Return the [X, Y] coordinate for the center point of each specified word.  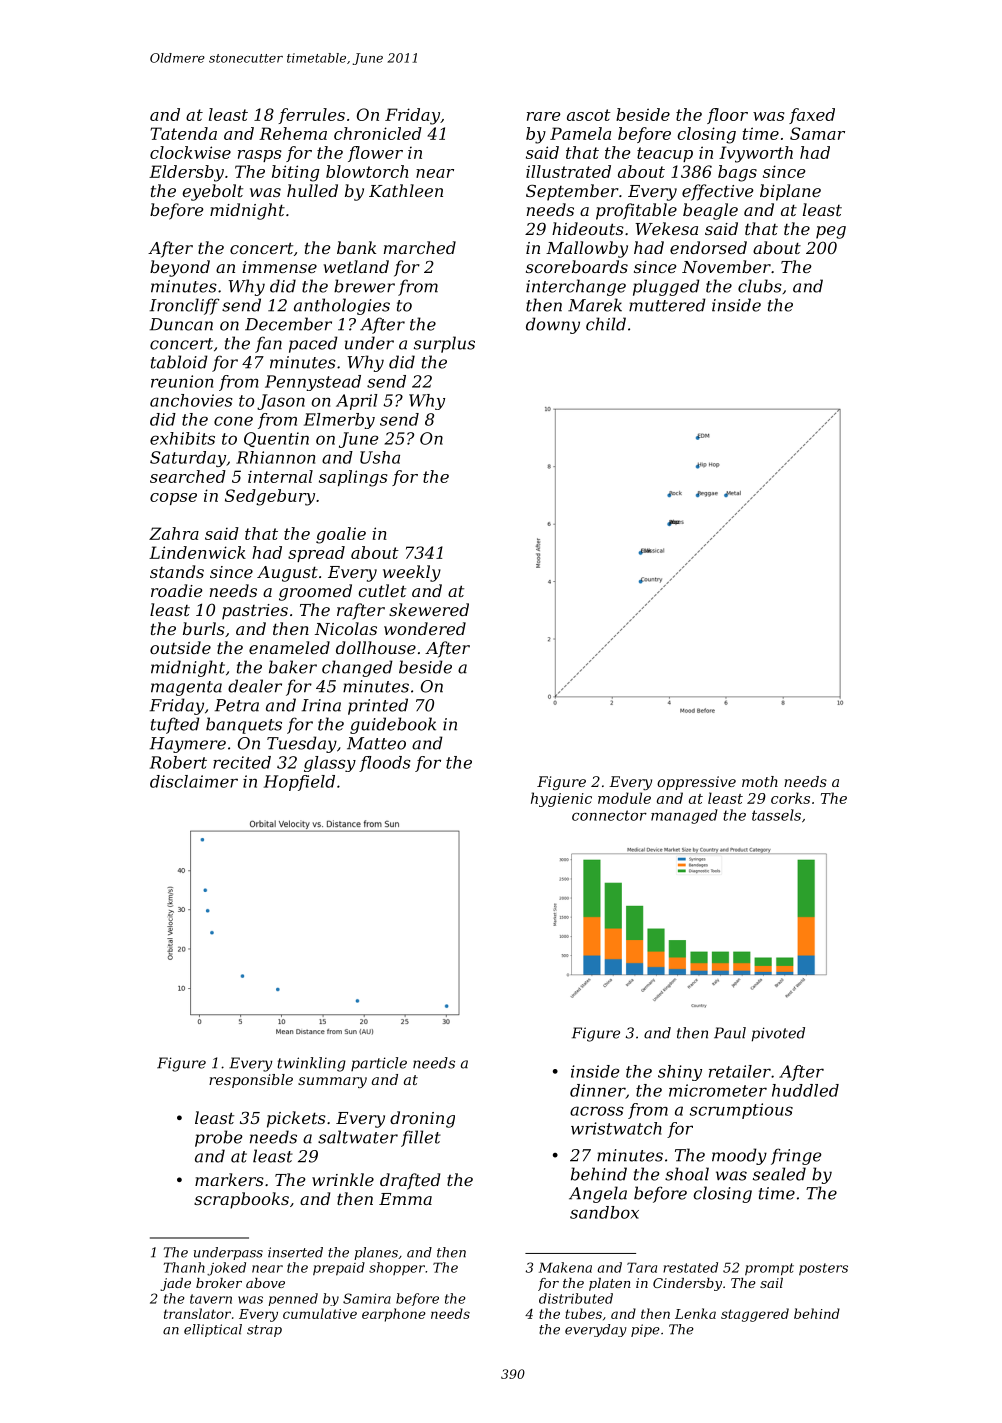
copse [173, 499]
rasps [260, 156]
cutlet [382, 590]
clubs [760, 286]
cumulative [320, 1313]
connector [609, 815]
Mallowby [587, 249]
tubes [583, 1313]
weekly [412, 573]
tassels [776, 815]
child [606, 324]
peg [831, 232]
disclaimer [194, 781]
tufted [175, 725]
